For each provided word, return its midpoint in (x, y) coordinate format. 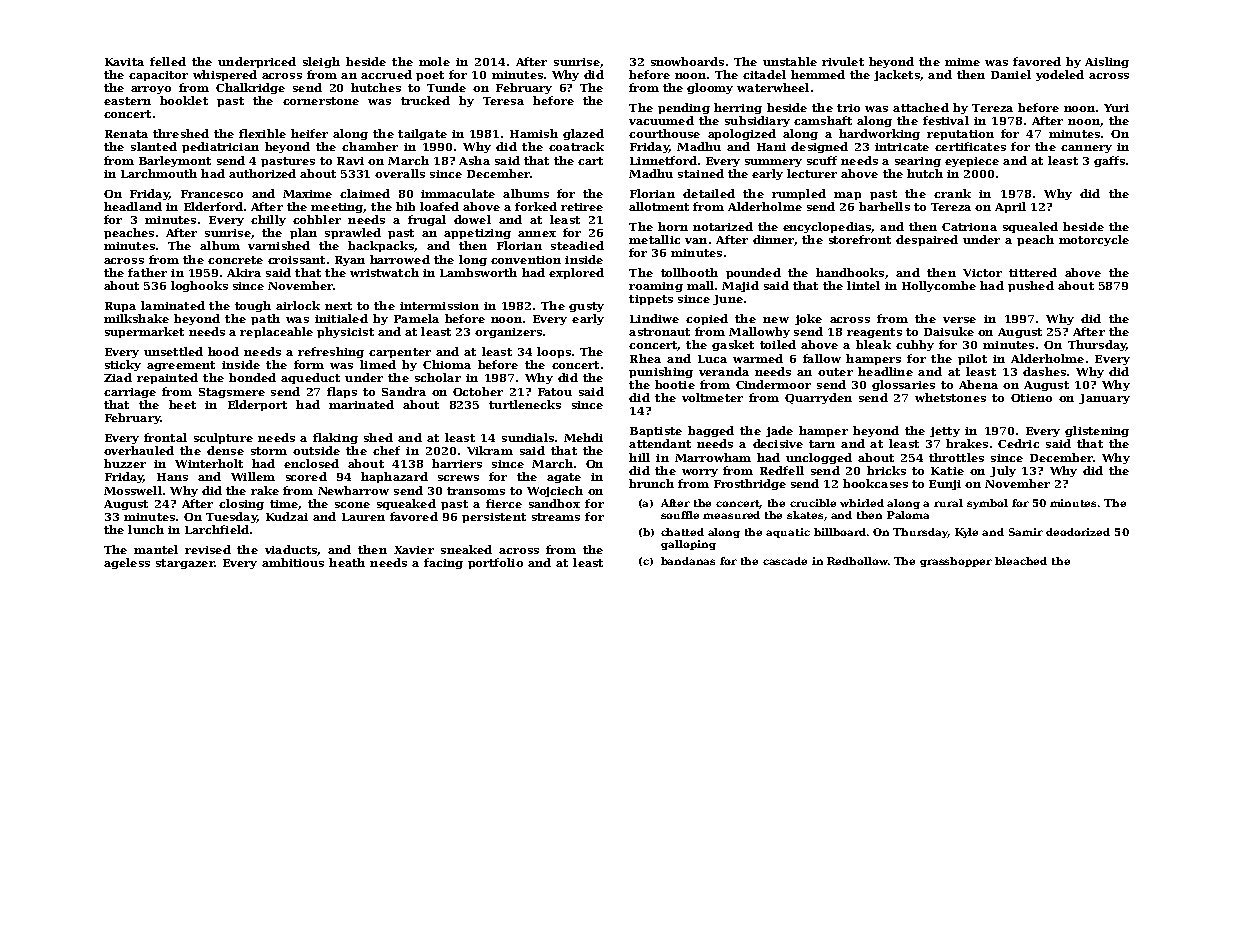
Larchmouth (159, 173)
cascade (785, 561)
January (1104, 399)
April (1010, 207)
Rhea (645, 358)
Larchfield (217, 529)
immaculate (458, 193)
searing (918, 162)
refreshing (331, 352)
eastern (127, 101)
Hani (771, 147)
